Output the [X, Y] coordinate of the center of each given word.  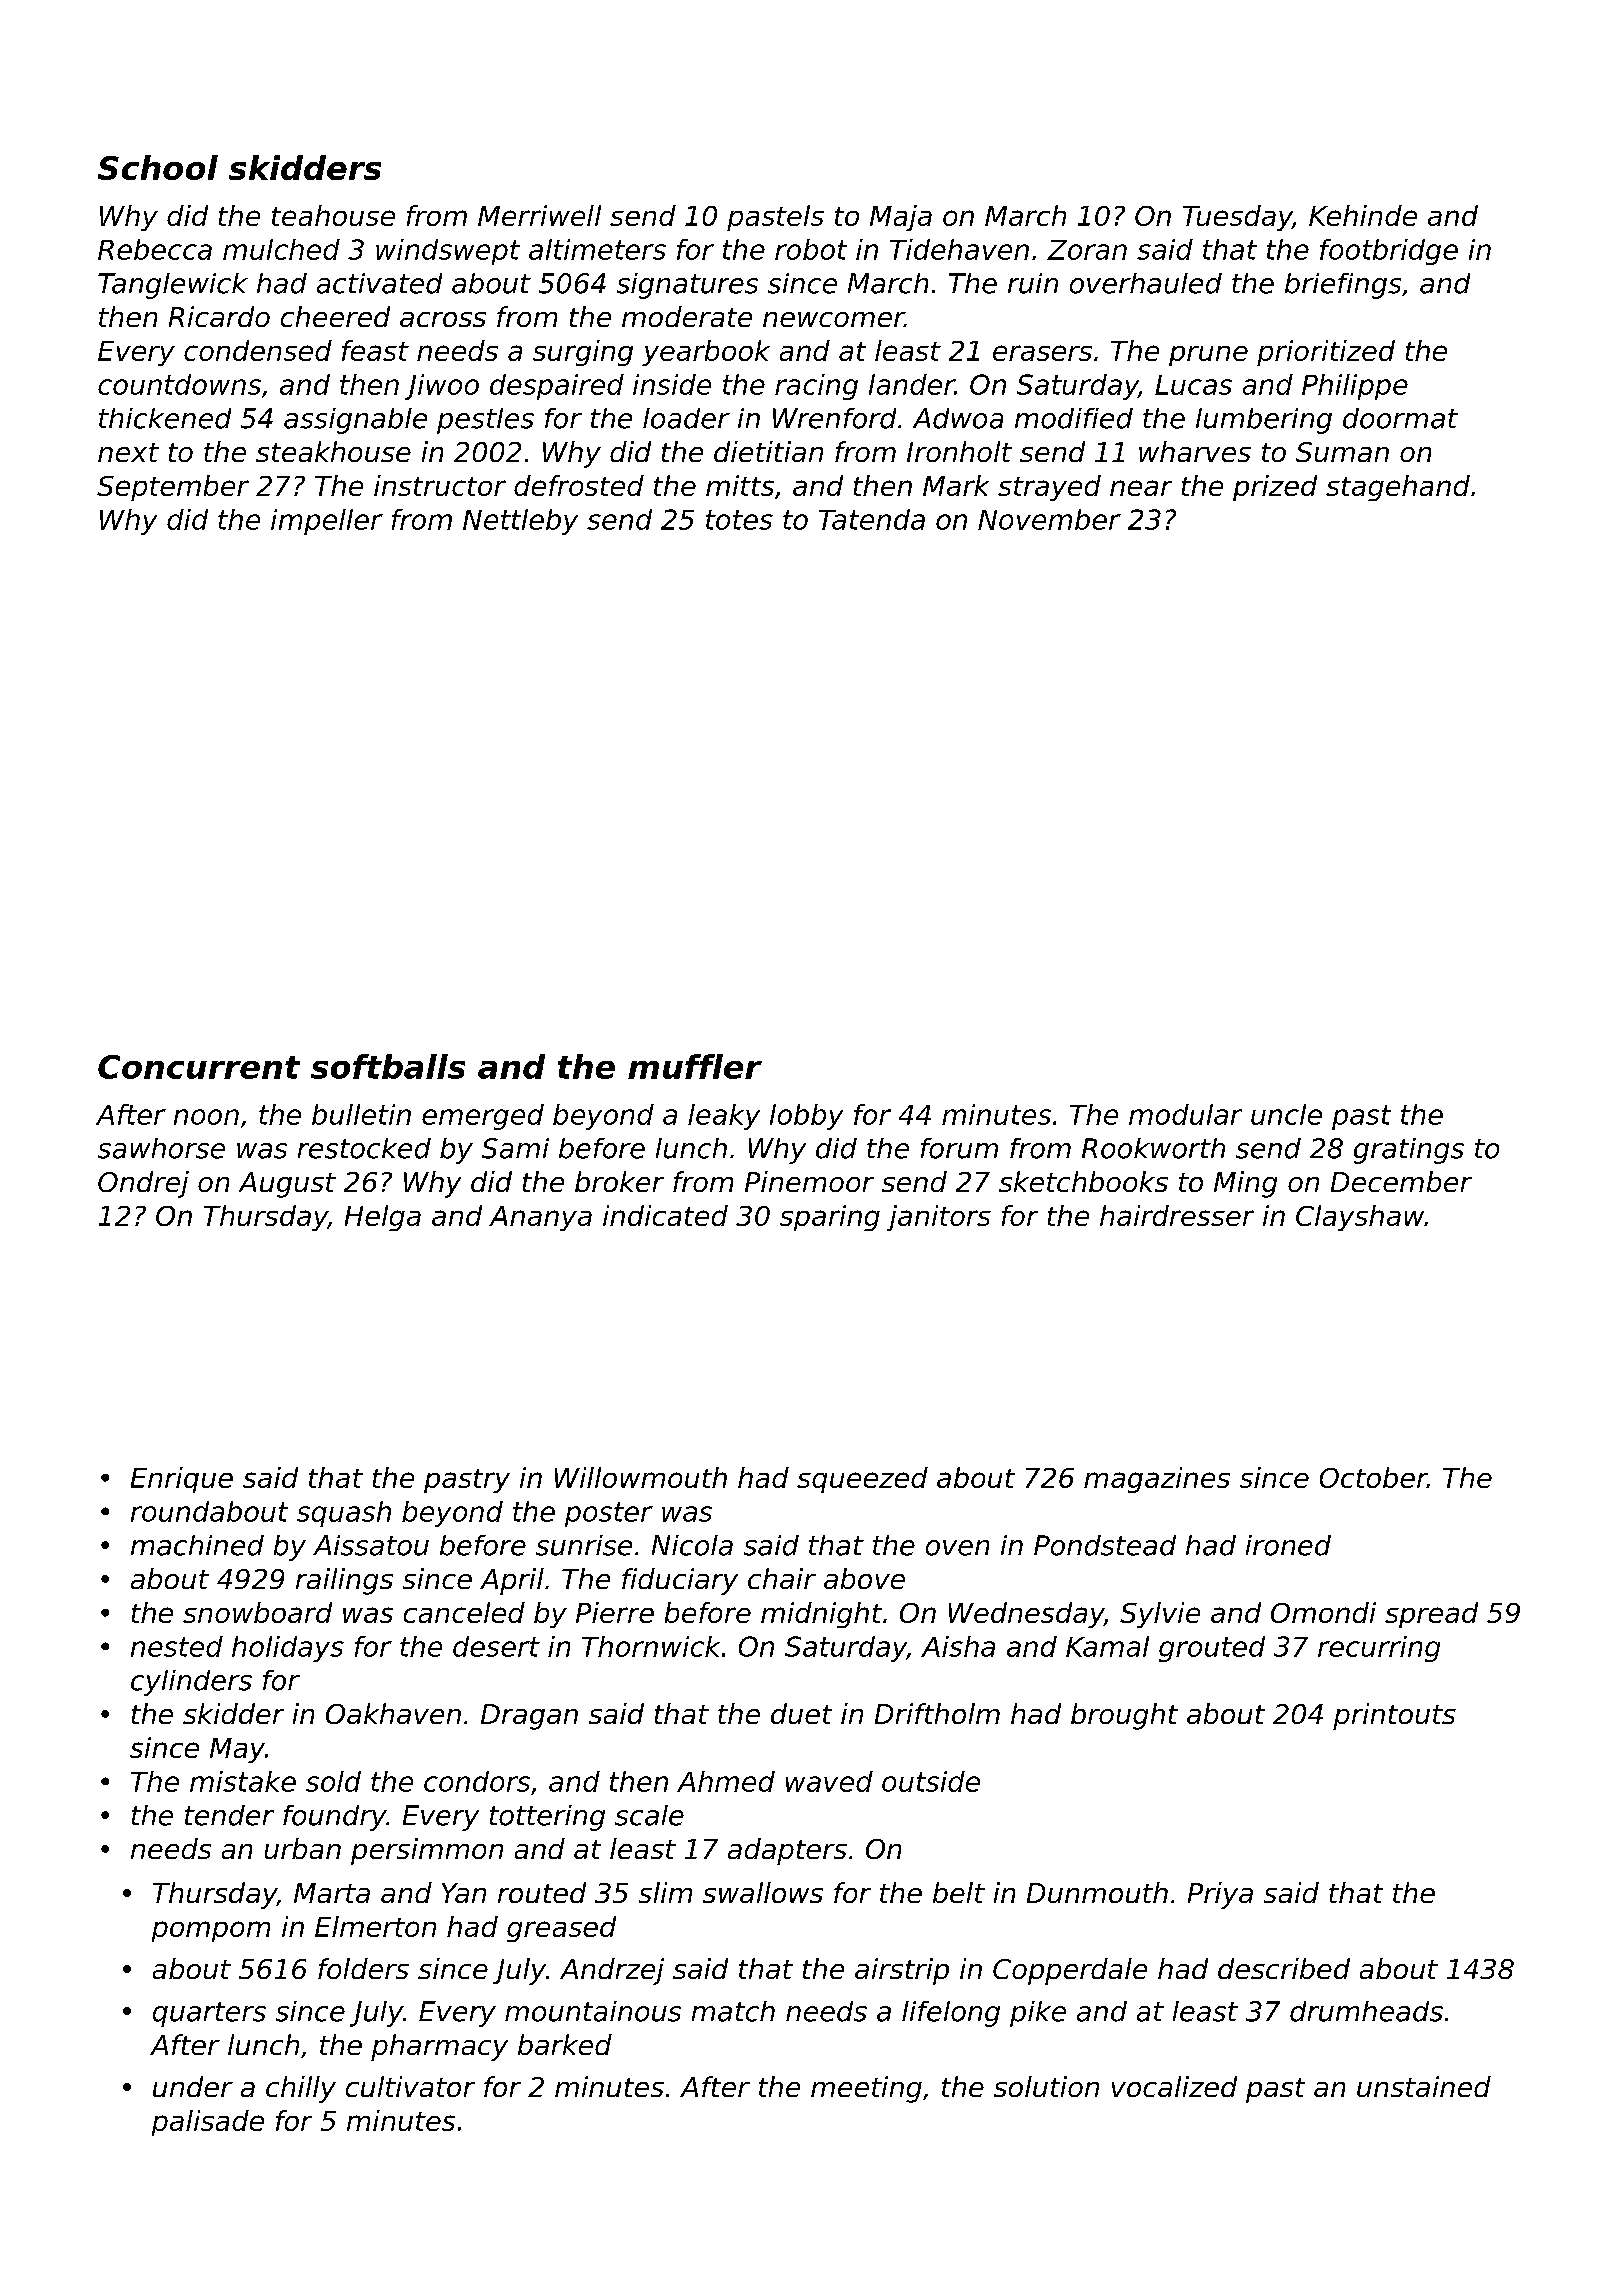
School [158, 167]
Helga [383, 1218]
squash [344, 1514]
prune [1208, 356]
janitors [939, 1218]
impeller [327, 522]
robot [811, 249]
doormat [1400, 418]
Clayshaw [1360, 1218]
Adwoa [958, 418]
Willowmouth [641, 1477]
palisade [208, 2123]
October [1374, 1477]
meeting [866, 2089]
